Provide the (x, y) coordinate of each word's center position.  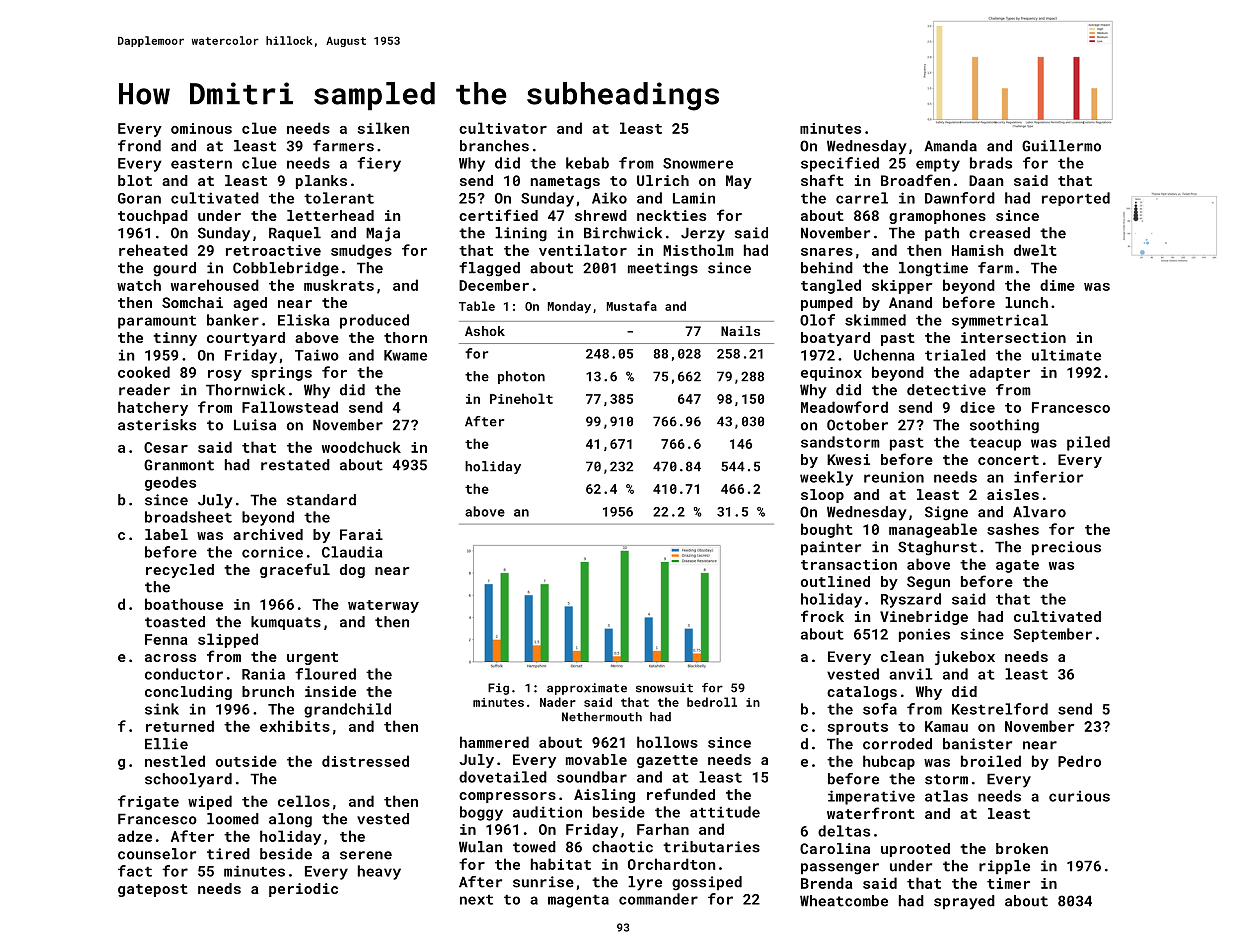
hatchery (153, 408)
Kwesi (848, 459)
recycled (180, 571)
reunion (894, 477)
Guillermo (1061, 146)
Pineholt (521, 398)
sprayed (964, 902)
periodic (303, 890)
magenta (578, 901)
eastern (201, 164)
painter (831, 548)
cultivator (503, 128)
